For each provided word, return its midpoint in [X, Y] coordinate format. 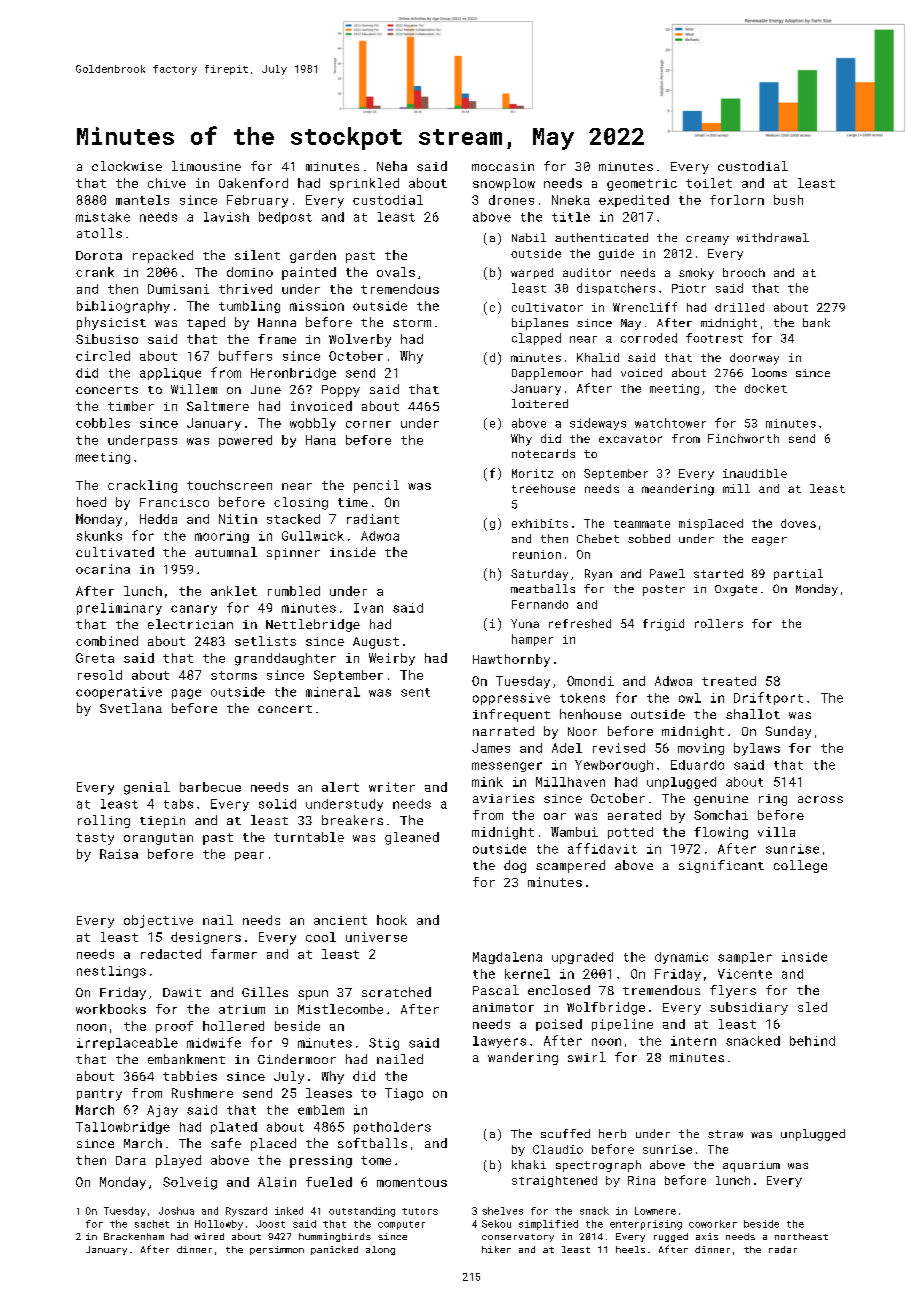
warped [532, 273]
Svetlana [131, 708]
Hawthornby [511, 660]
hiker [496, 1249]
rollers [719, 623]
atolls [99, 233]
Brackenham [134, 1236]
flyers [733, 991]
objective [158, 921]
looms [769, 372]
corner [368, 424]
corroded [649, 338]
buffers [245, 356]
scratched [396, 992]
